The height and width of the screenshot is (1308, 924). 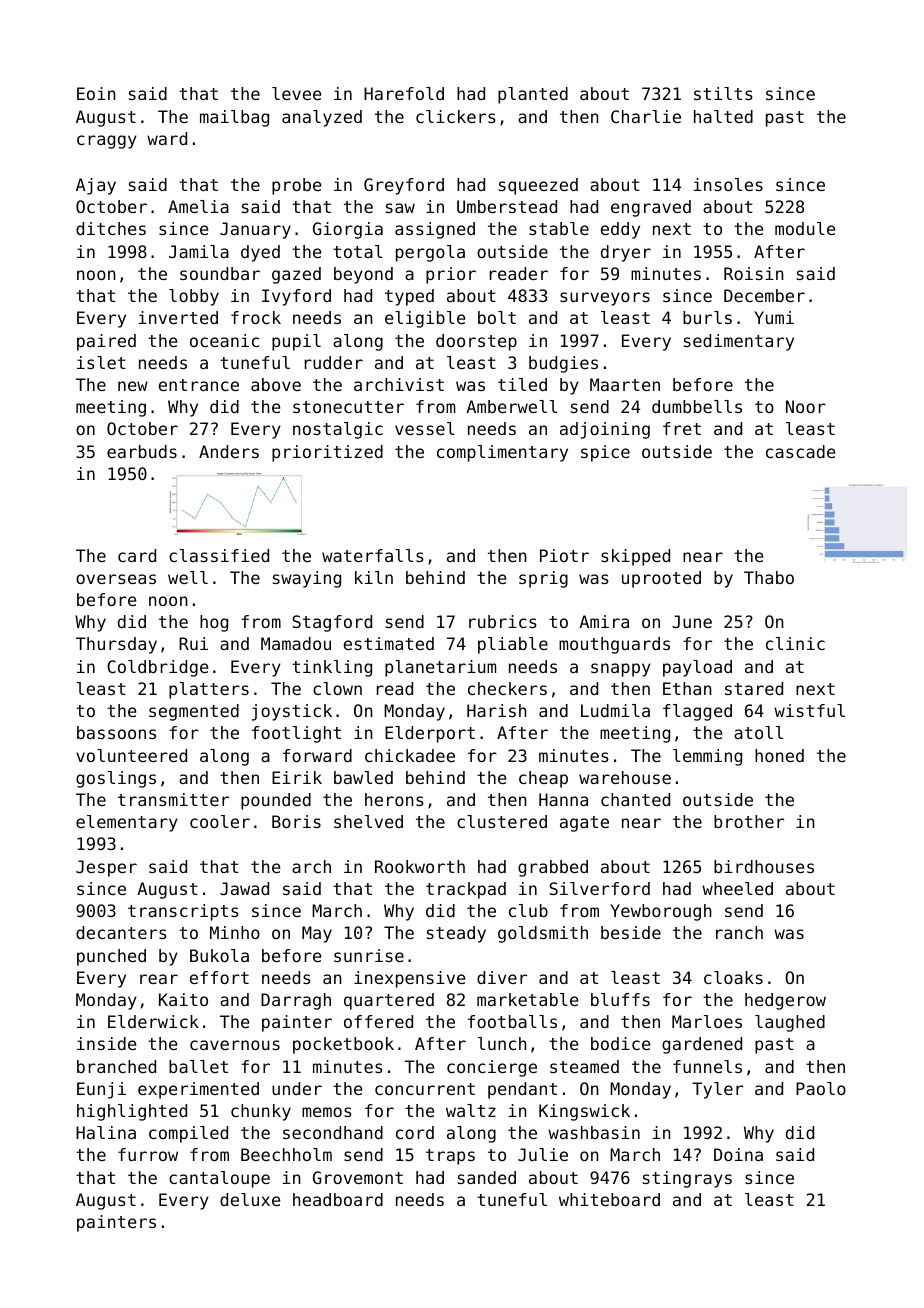 What do you see at coordinates (764, 866) in the screenshot?
I see `birdhouses` at bounding box center [764, 866].
